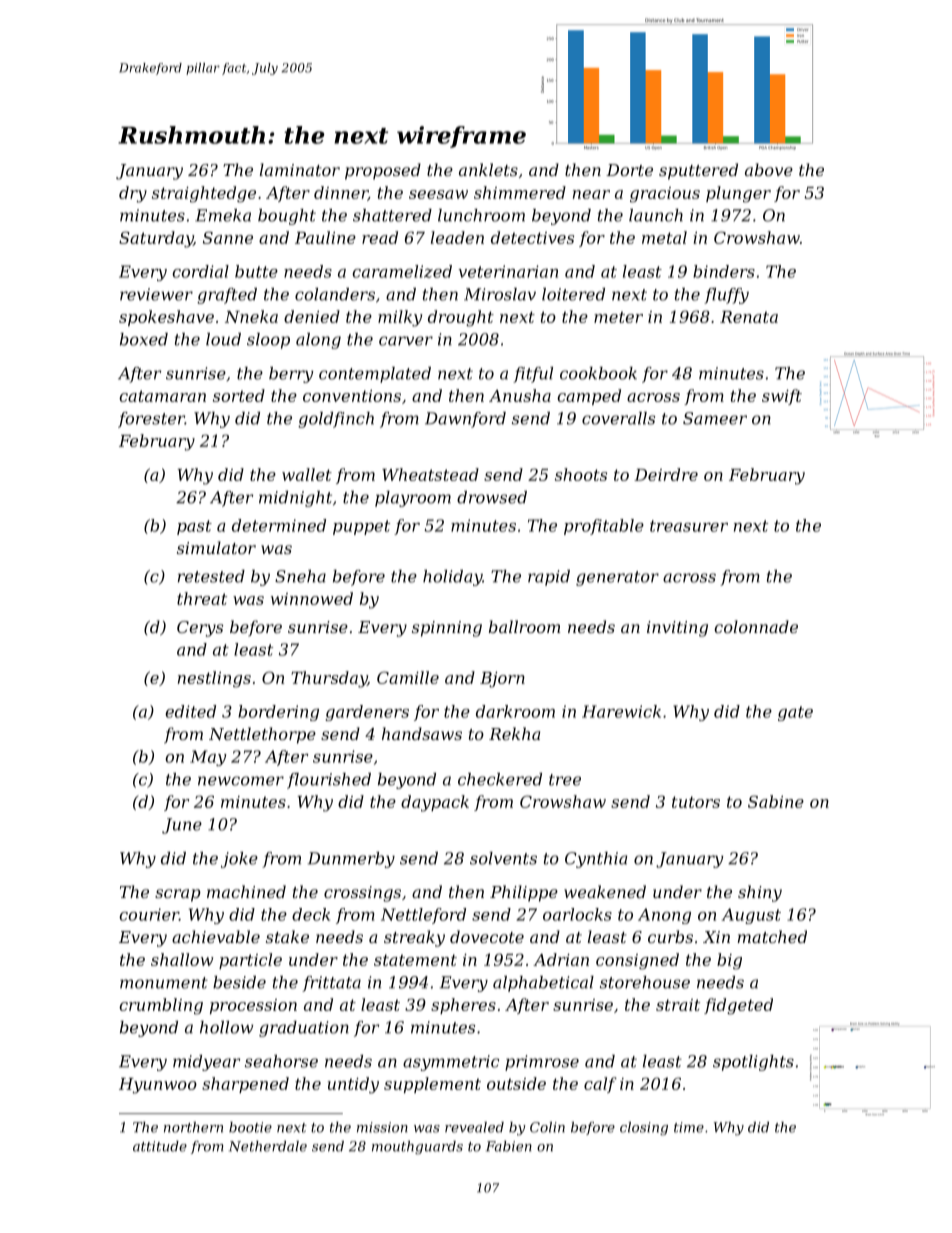 The image size is (952, 1233). I want to click on gracious, so click(665, 195).
